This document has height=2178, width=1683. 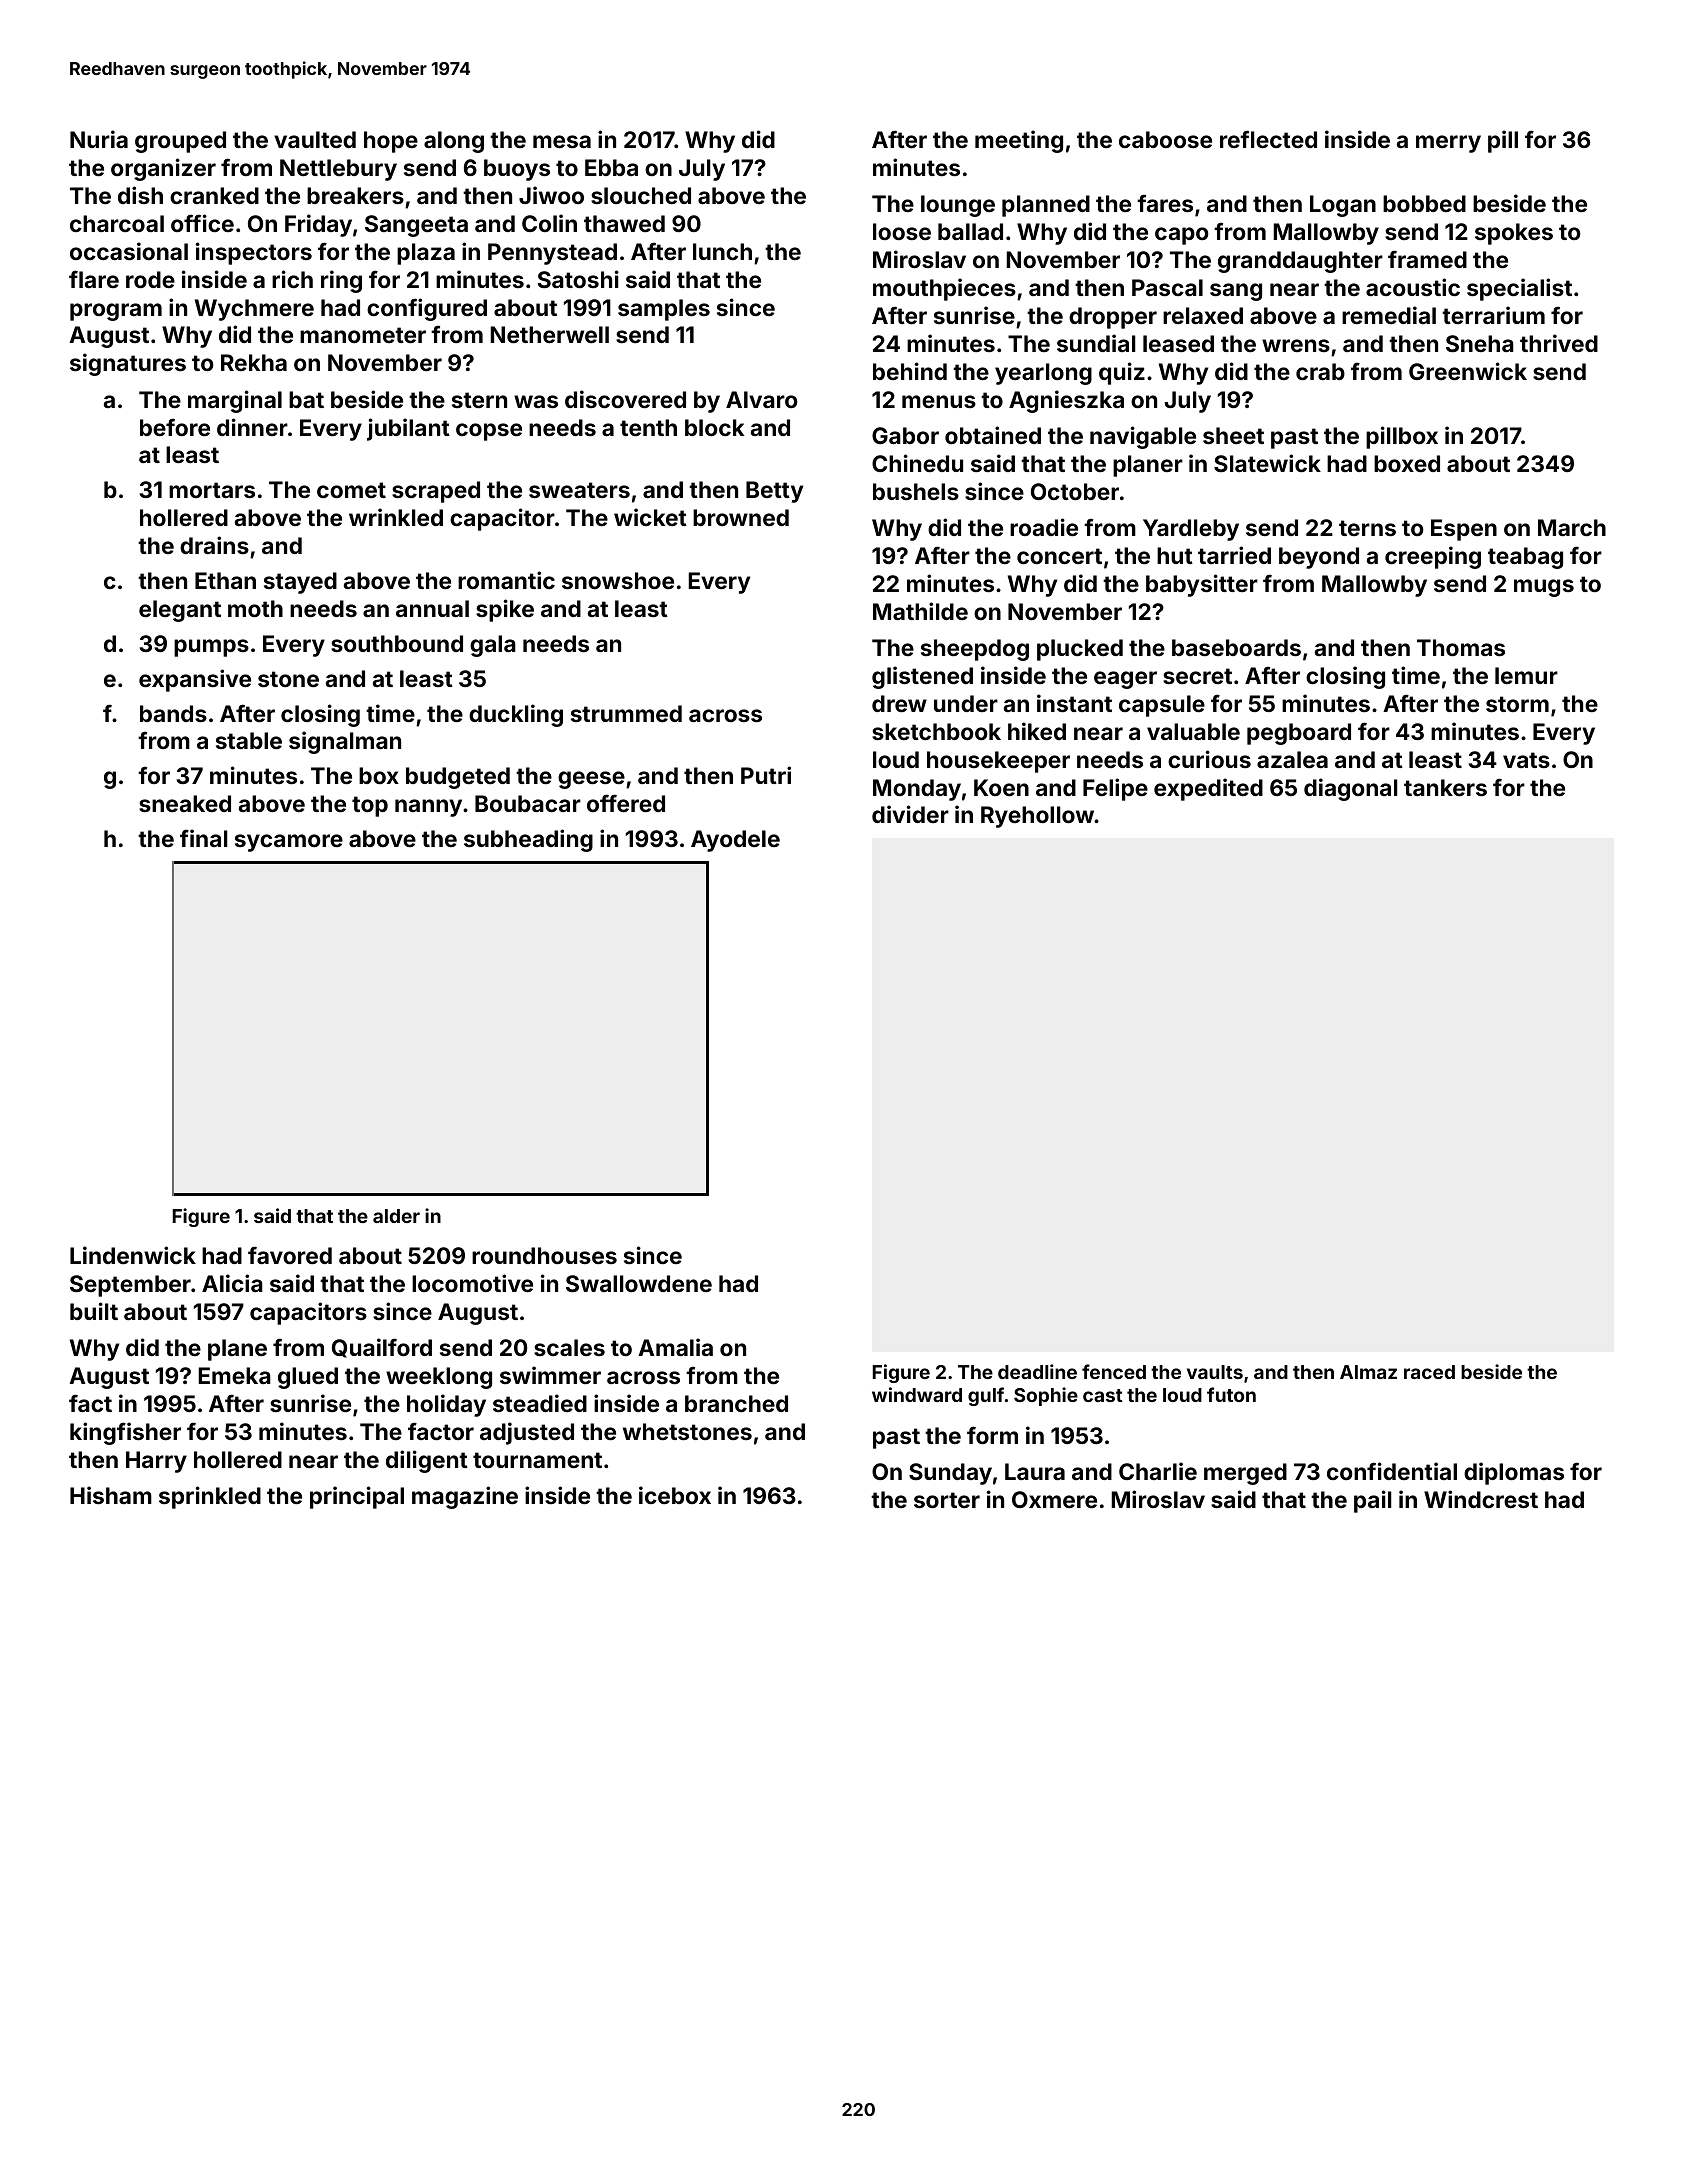 I want to click on Windcrest, so click(x=1481, y=1499).
